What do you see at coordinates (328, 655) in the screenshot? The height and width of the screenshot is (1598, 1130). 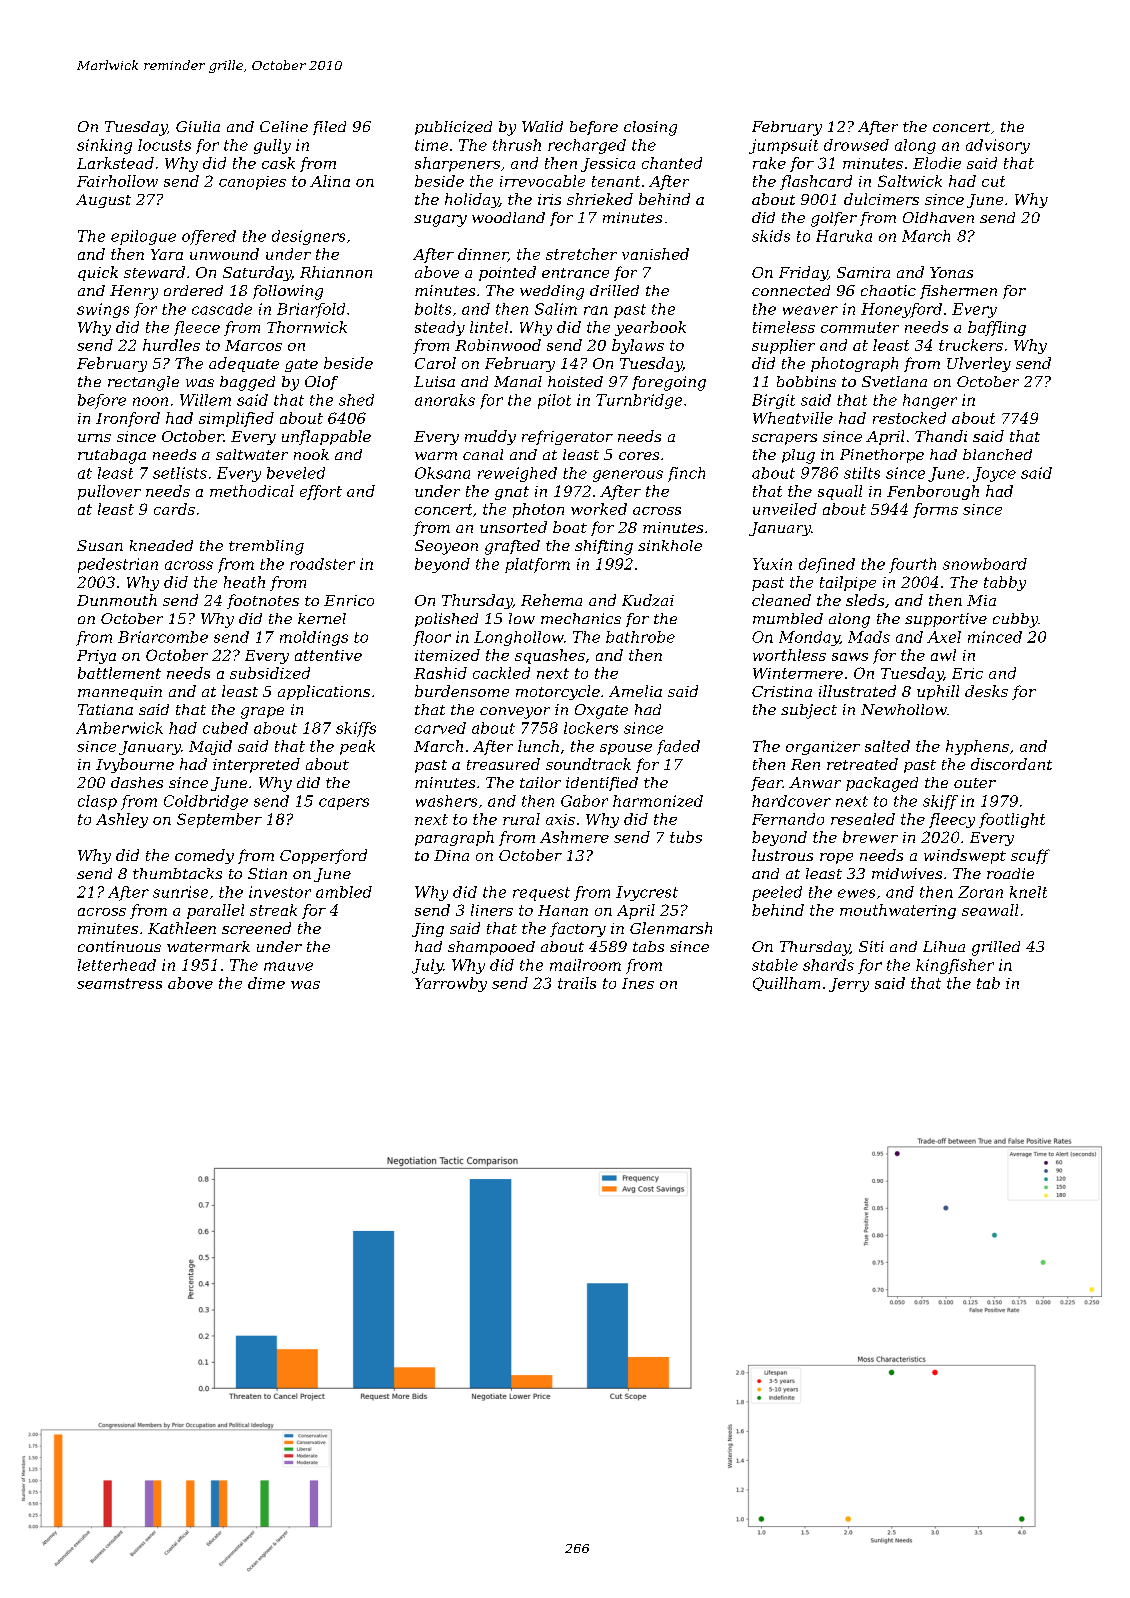 I see `attentive` at bounding box center [328, 655].
